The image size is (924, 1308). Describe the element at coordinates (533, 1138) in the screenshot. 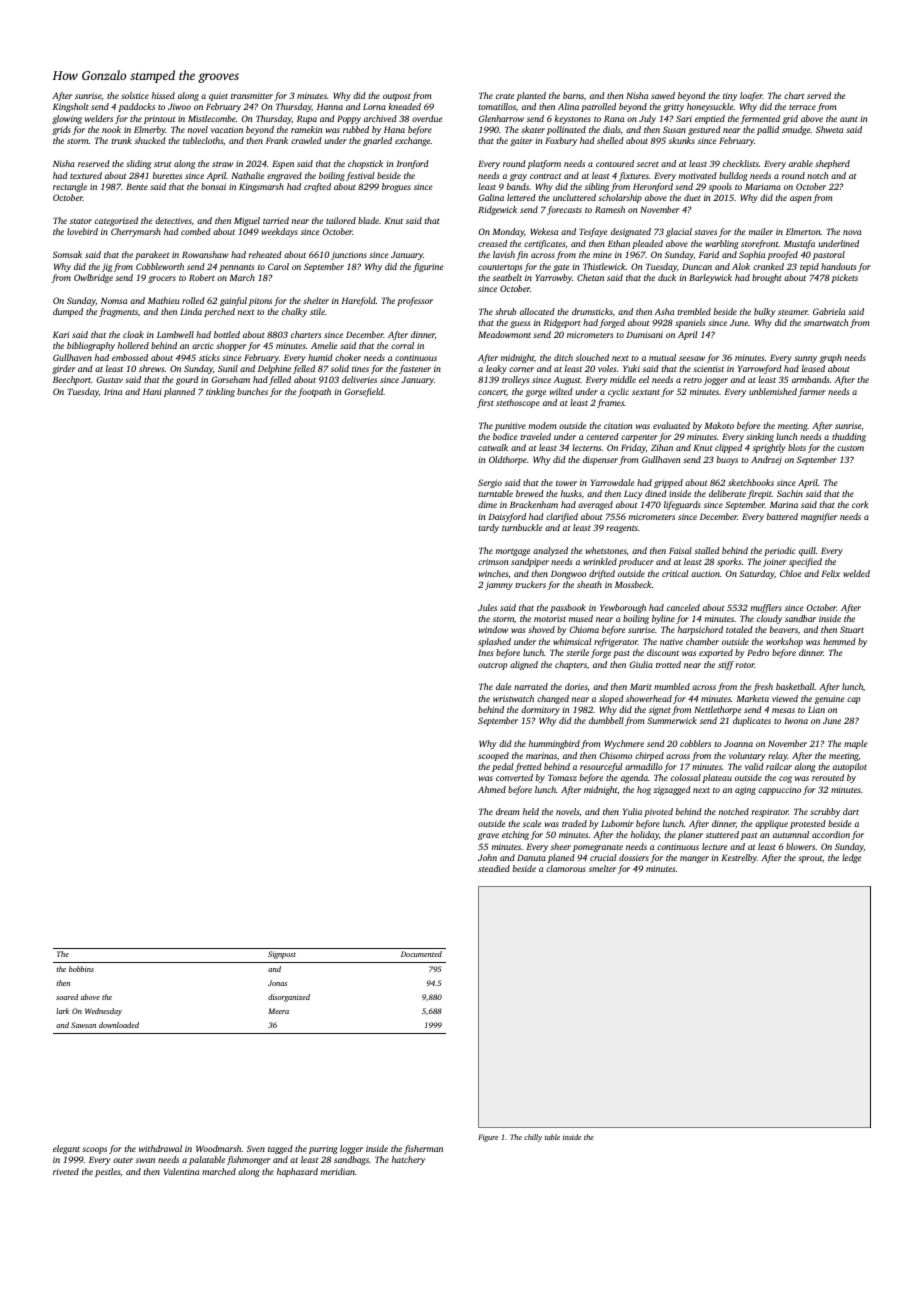

I see `chilly` at that location.
